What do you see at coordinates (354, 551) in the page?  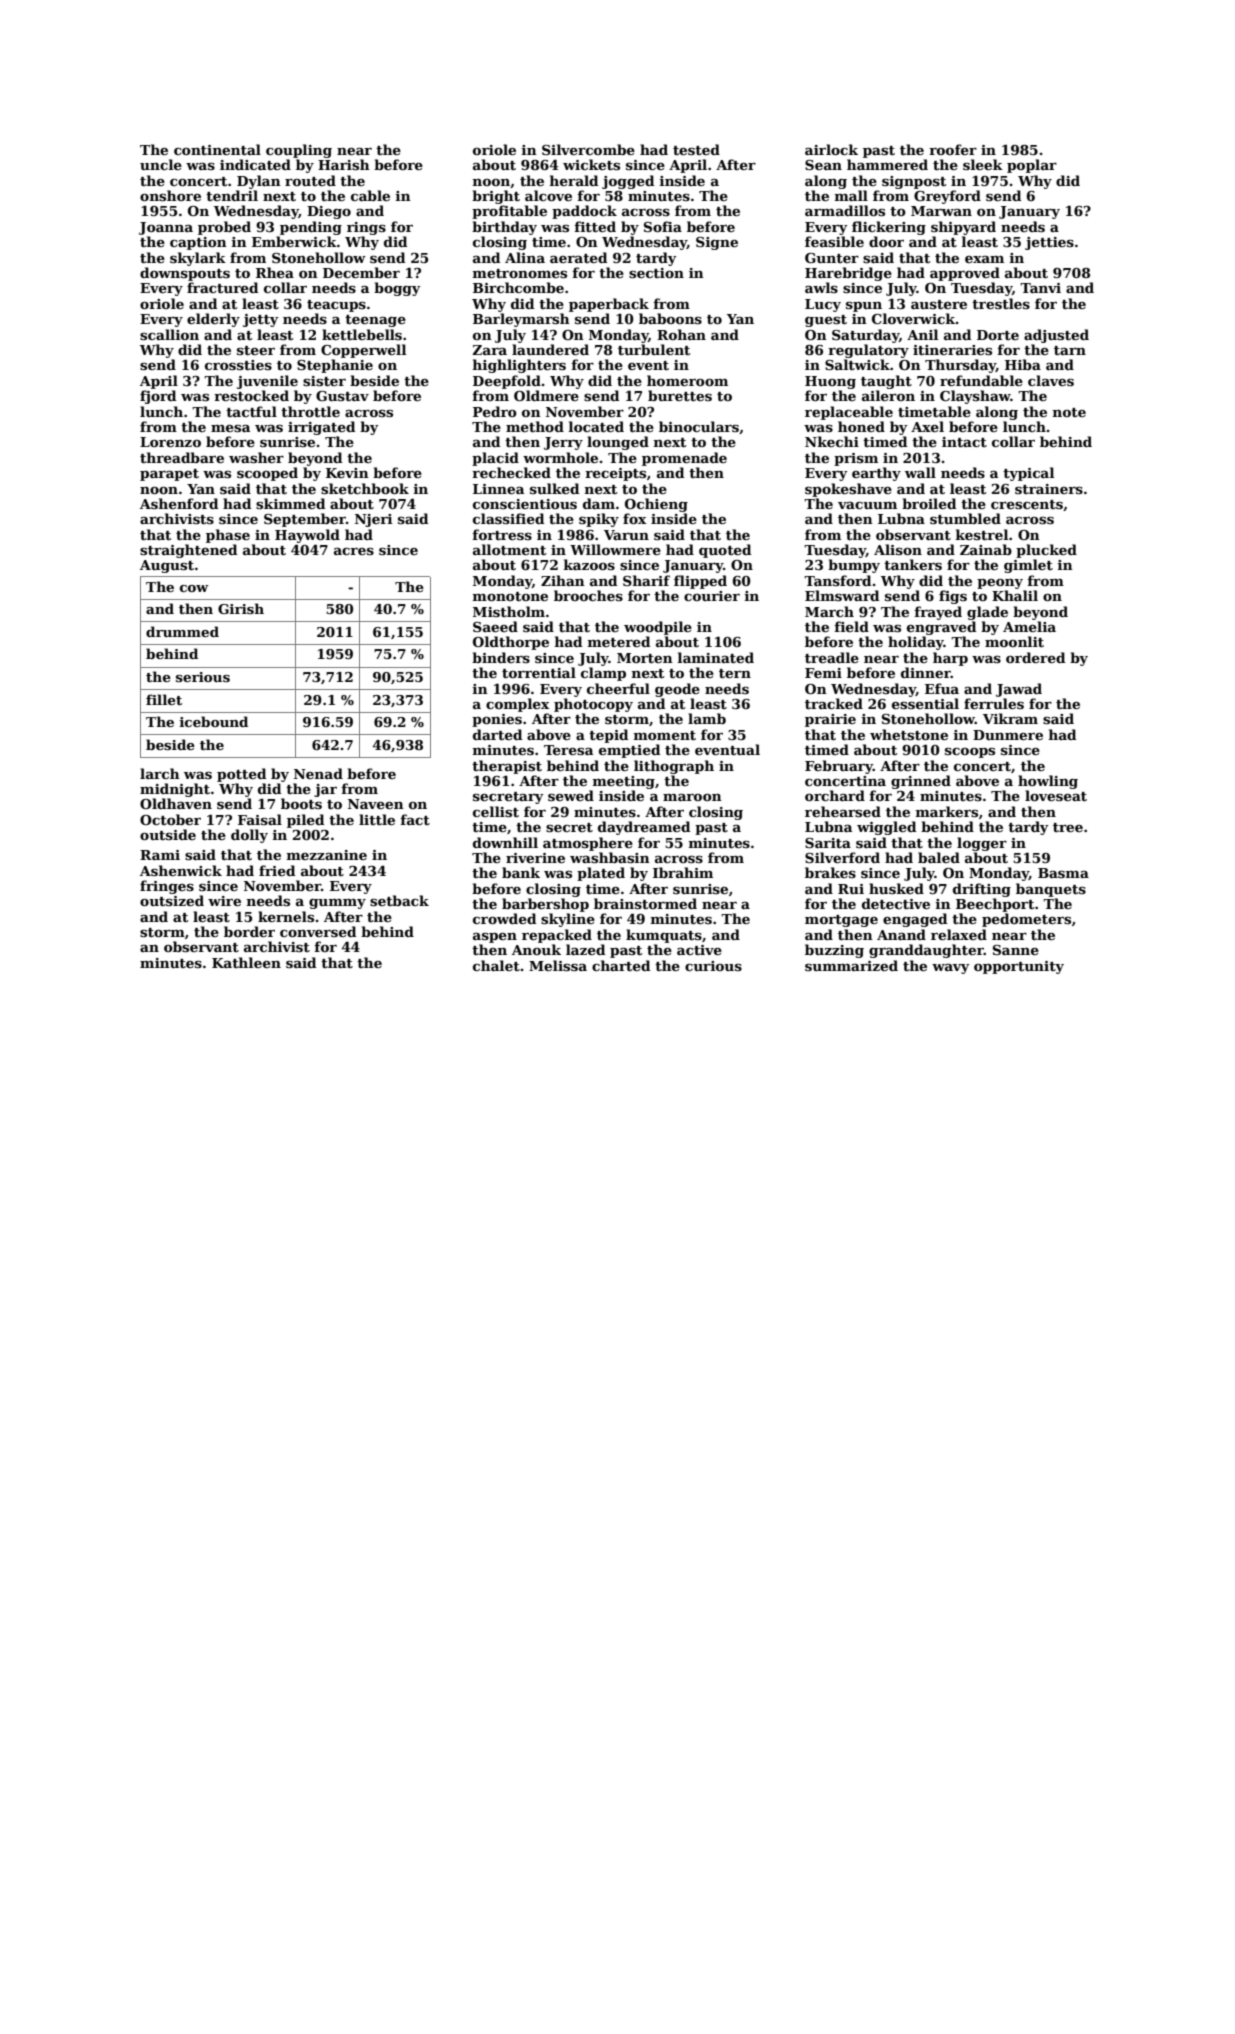 I see `acres` at bounding box center [354, 551].
